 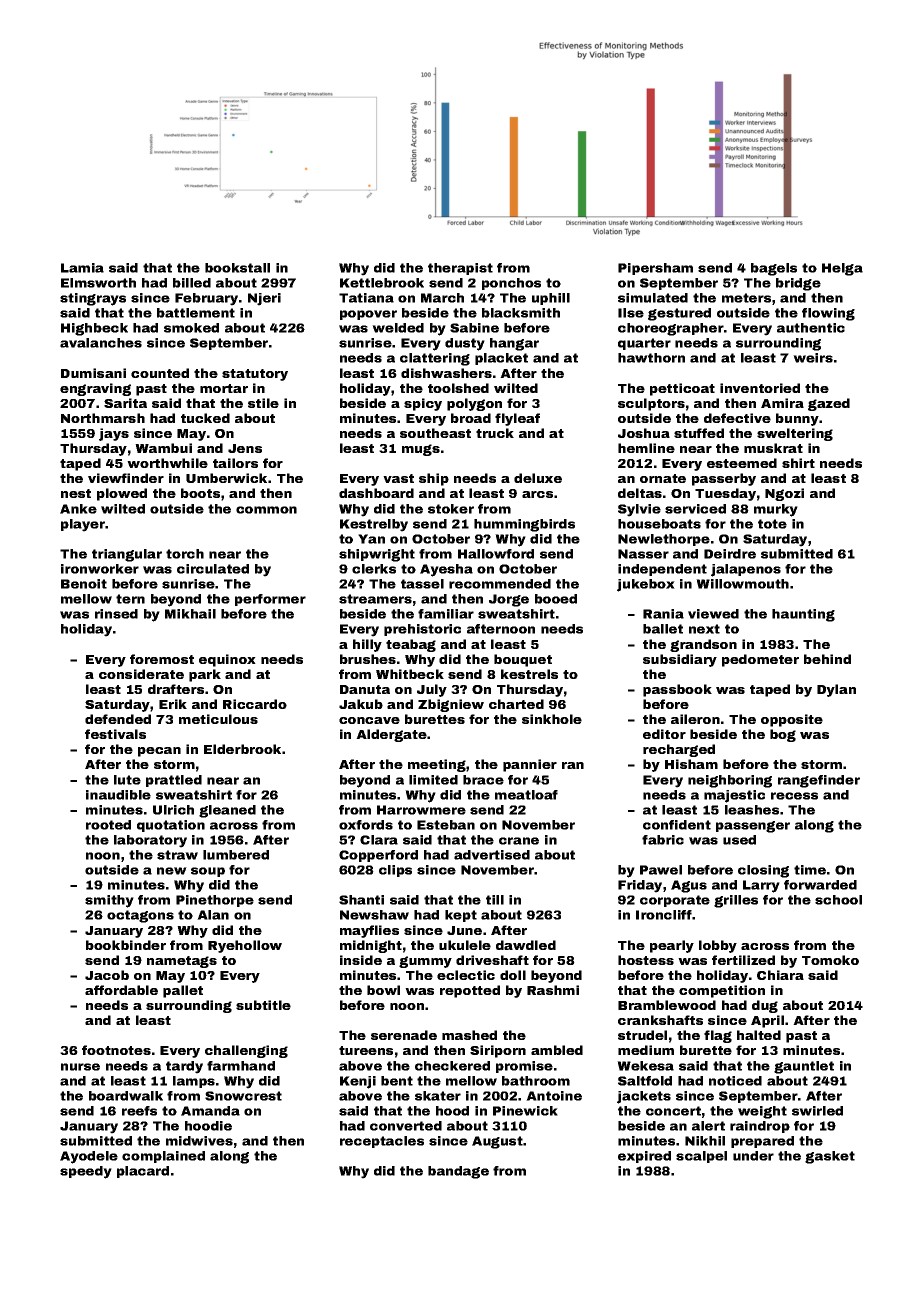 What do you see at coordinates (667, 1005) in the screenshot?
I see `Bramblewood` at bounding box center [667, 1005].
